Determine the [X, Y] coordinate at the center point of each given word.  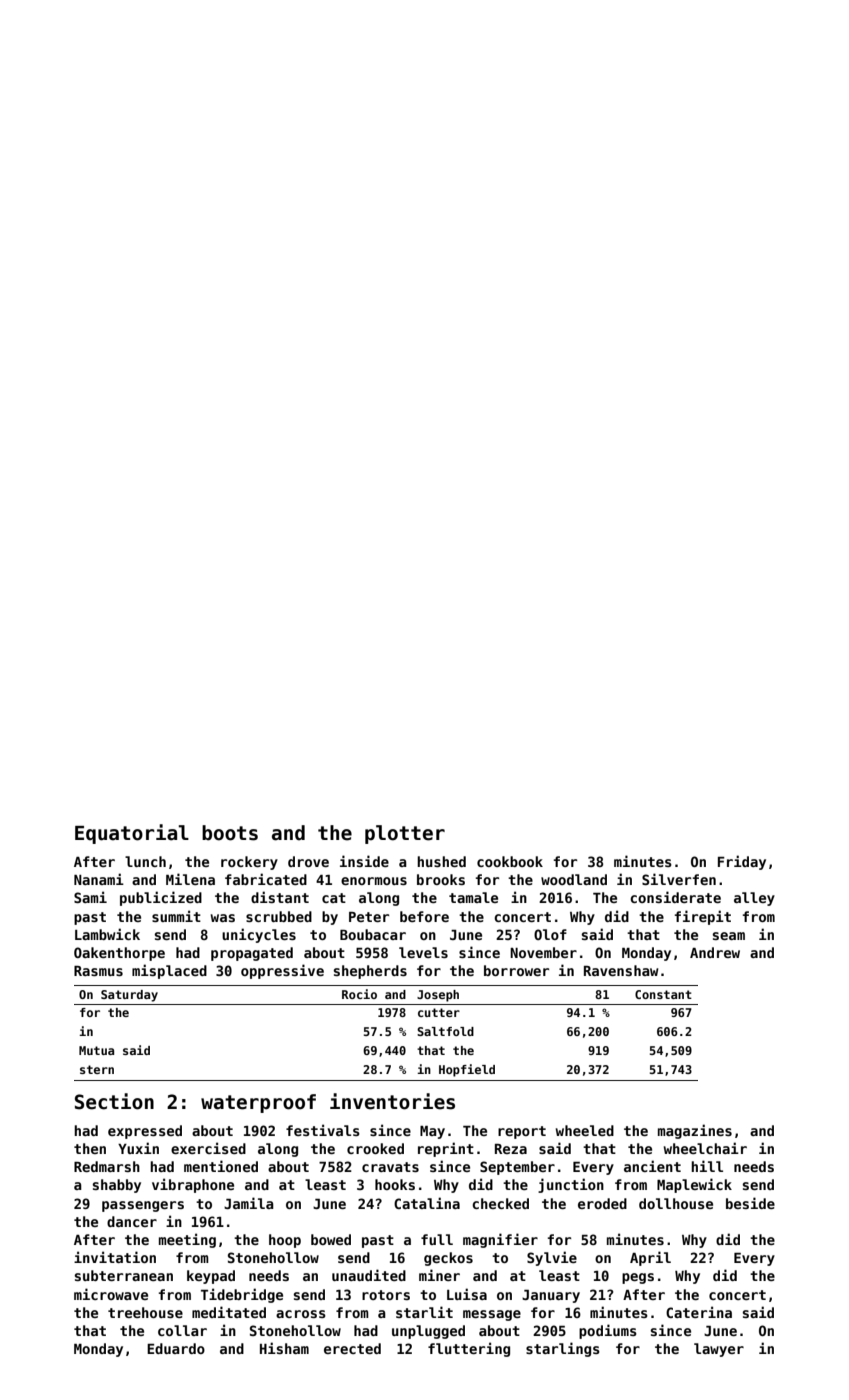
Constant [663, 994]
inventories [392, 1101]
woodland [574, 879]
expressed [145, 1132]
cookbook [510, 861]
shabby [117, 1186]
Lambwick [107, 934]
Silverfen [679, 879]
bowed [331, 1239]
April [650, 1258]
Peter [369, 917]
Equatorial [132, 834]
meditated [229, 1312]
